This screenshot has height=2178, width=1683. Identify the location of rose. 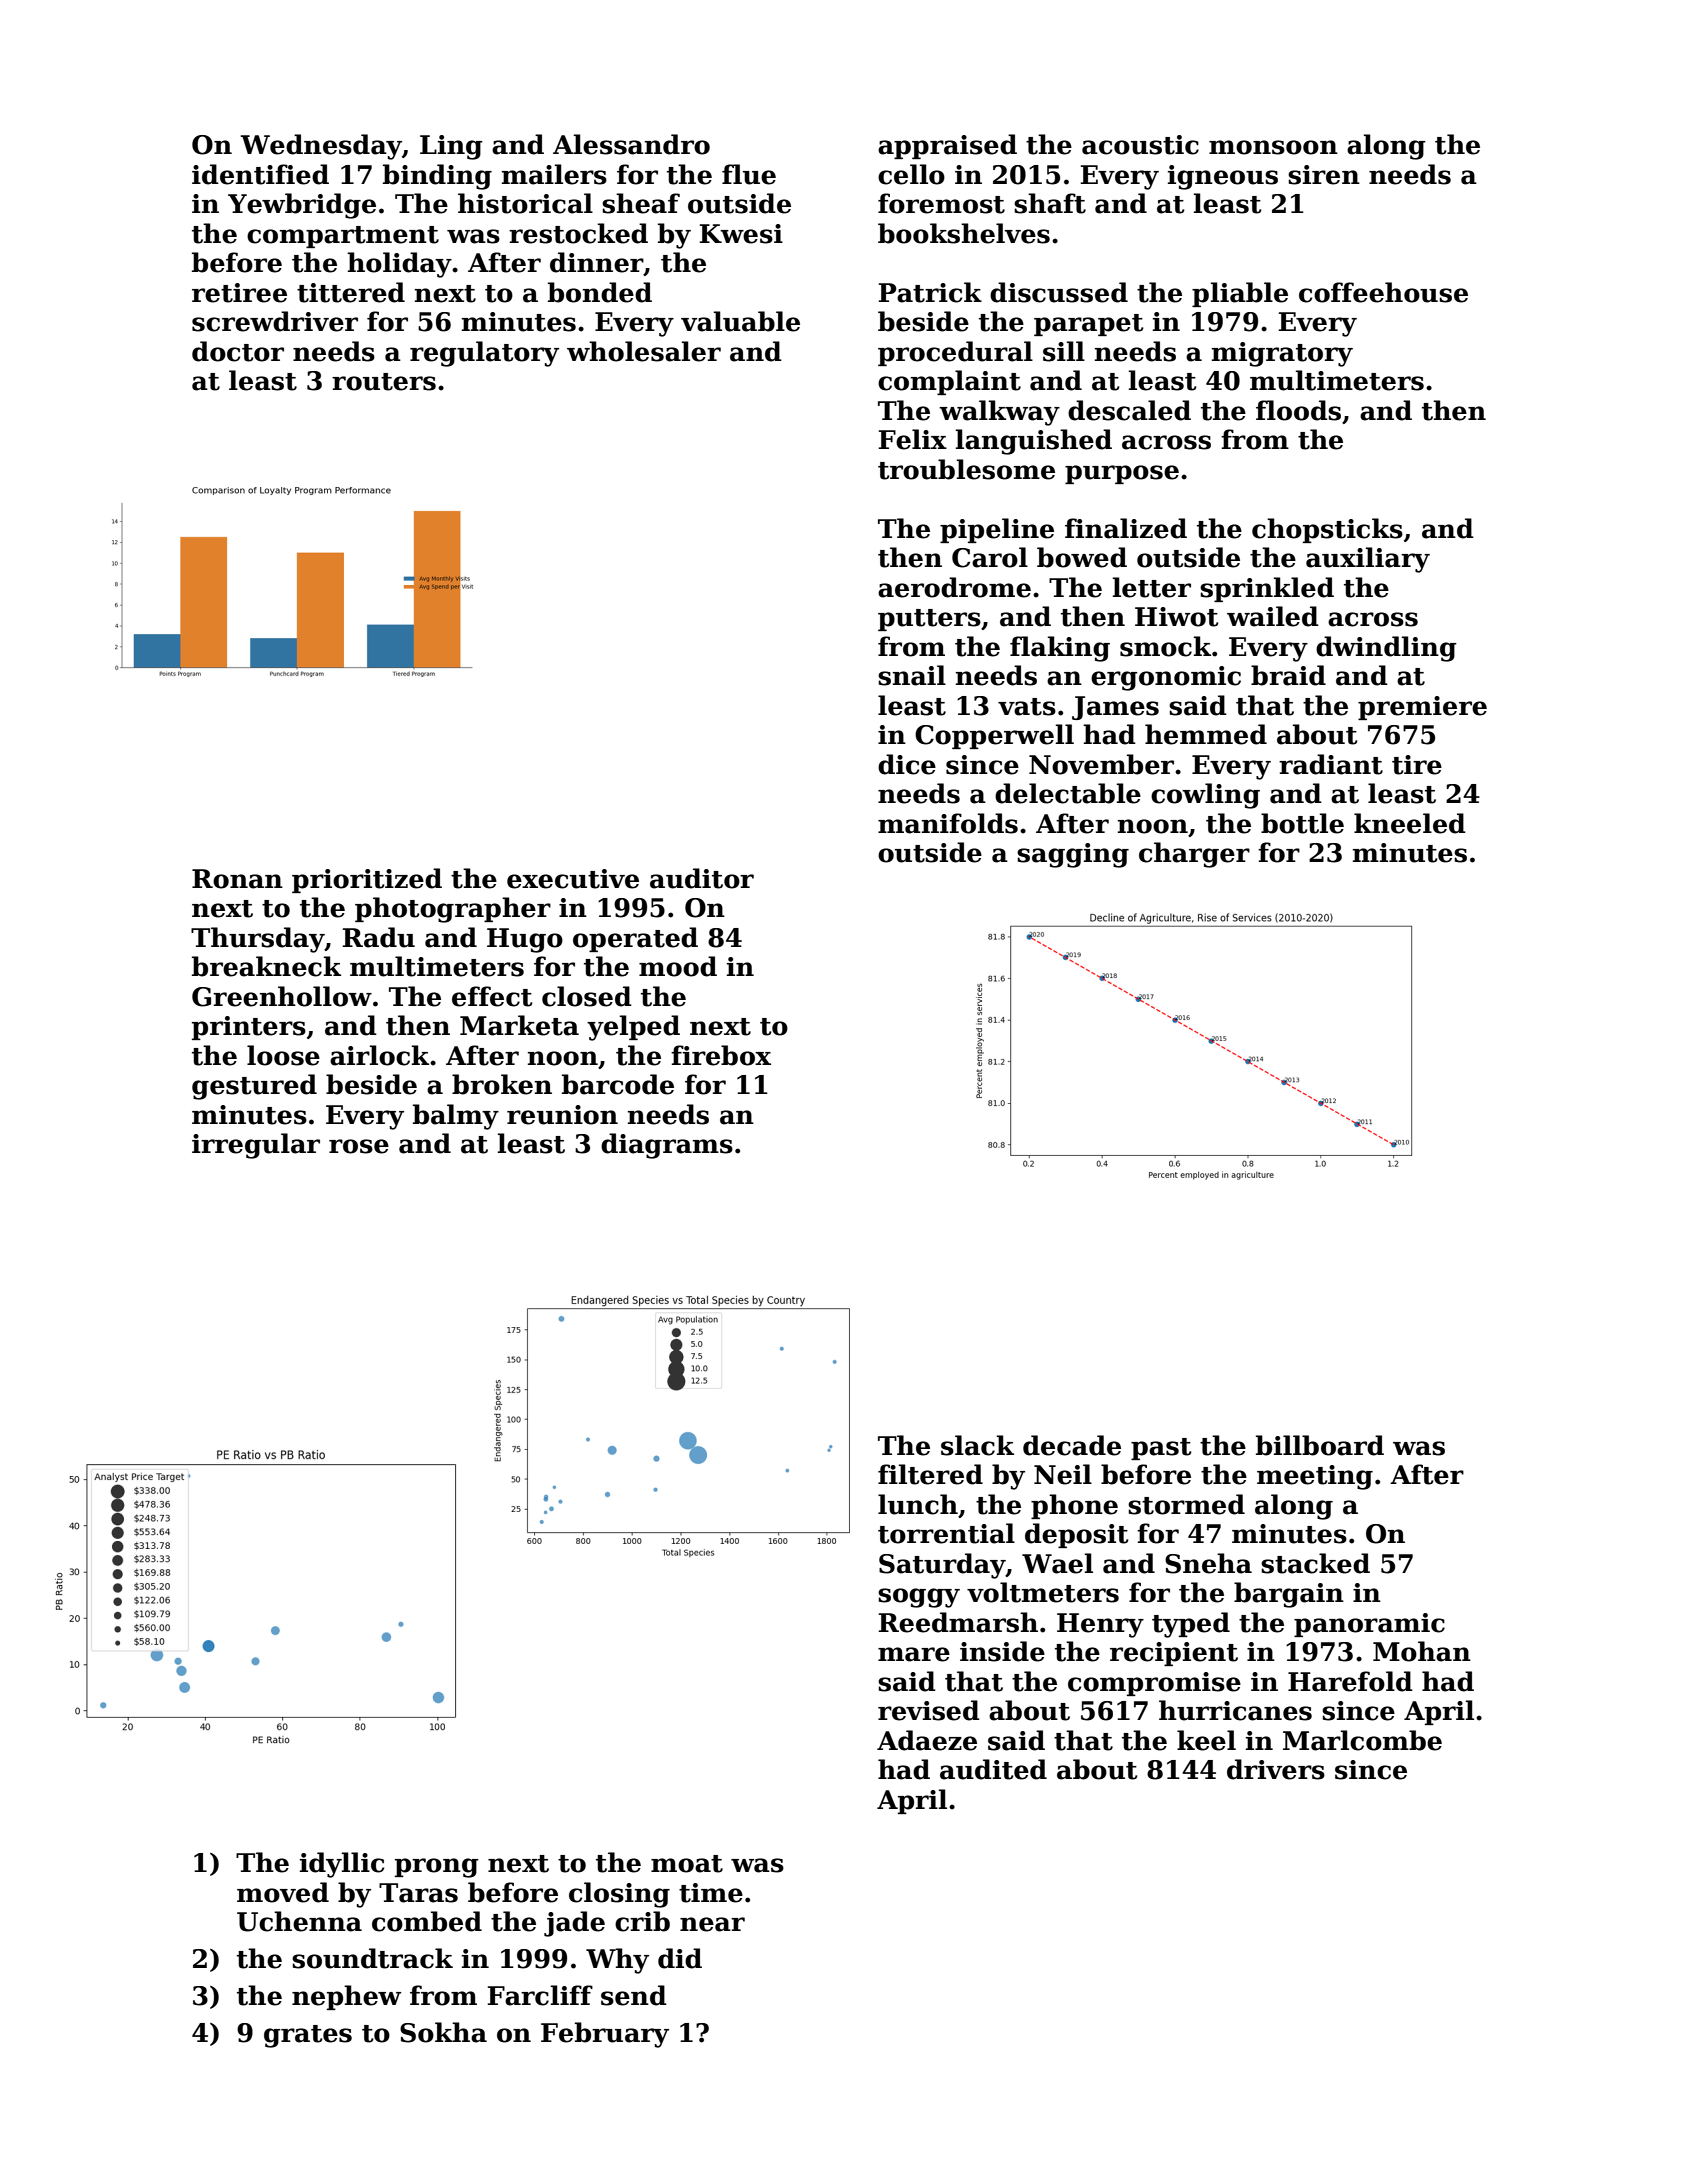
(359, 1146).
